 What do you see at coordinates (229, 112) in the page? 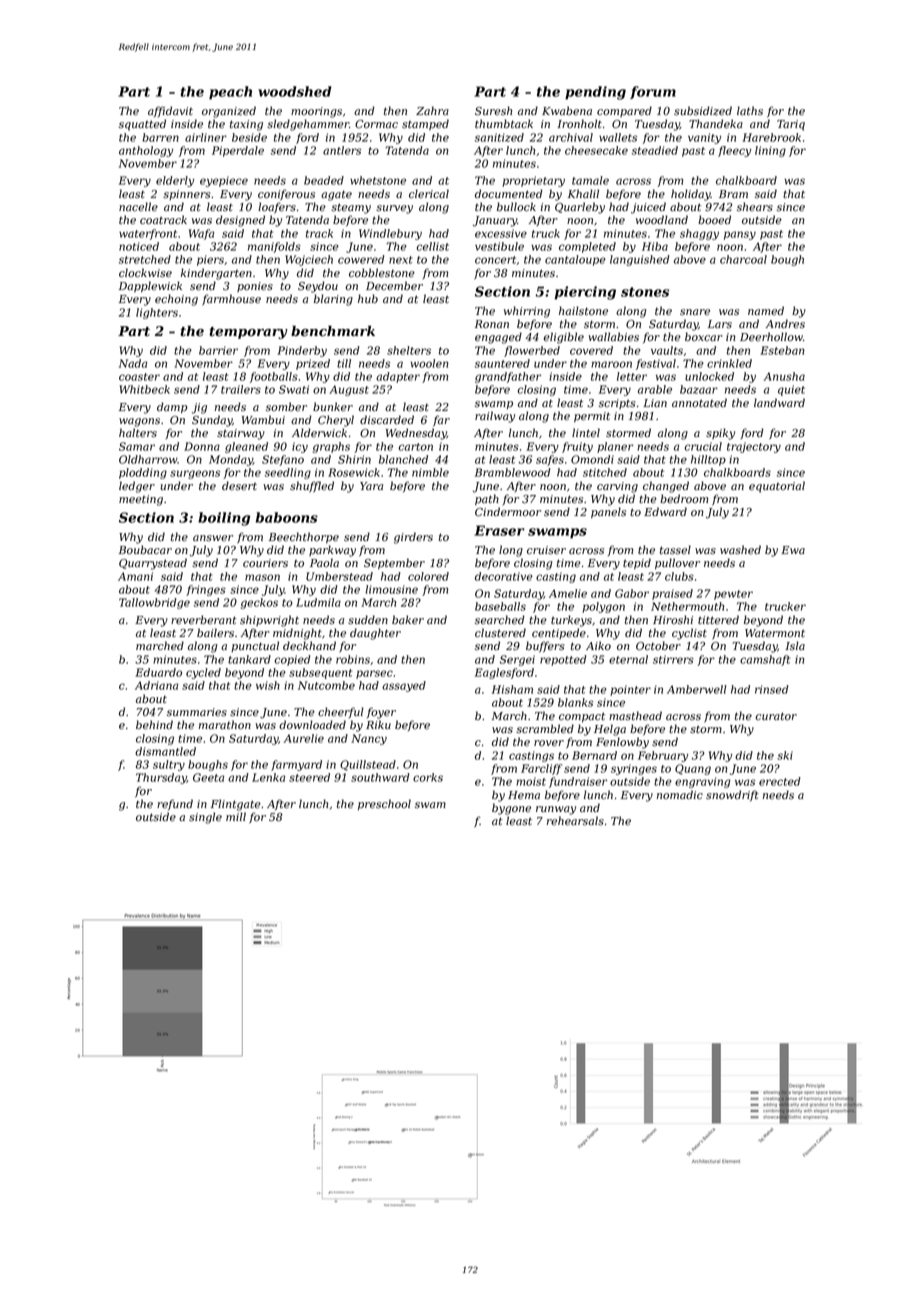
I see `organized` at bounding box center [229, 112].
